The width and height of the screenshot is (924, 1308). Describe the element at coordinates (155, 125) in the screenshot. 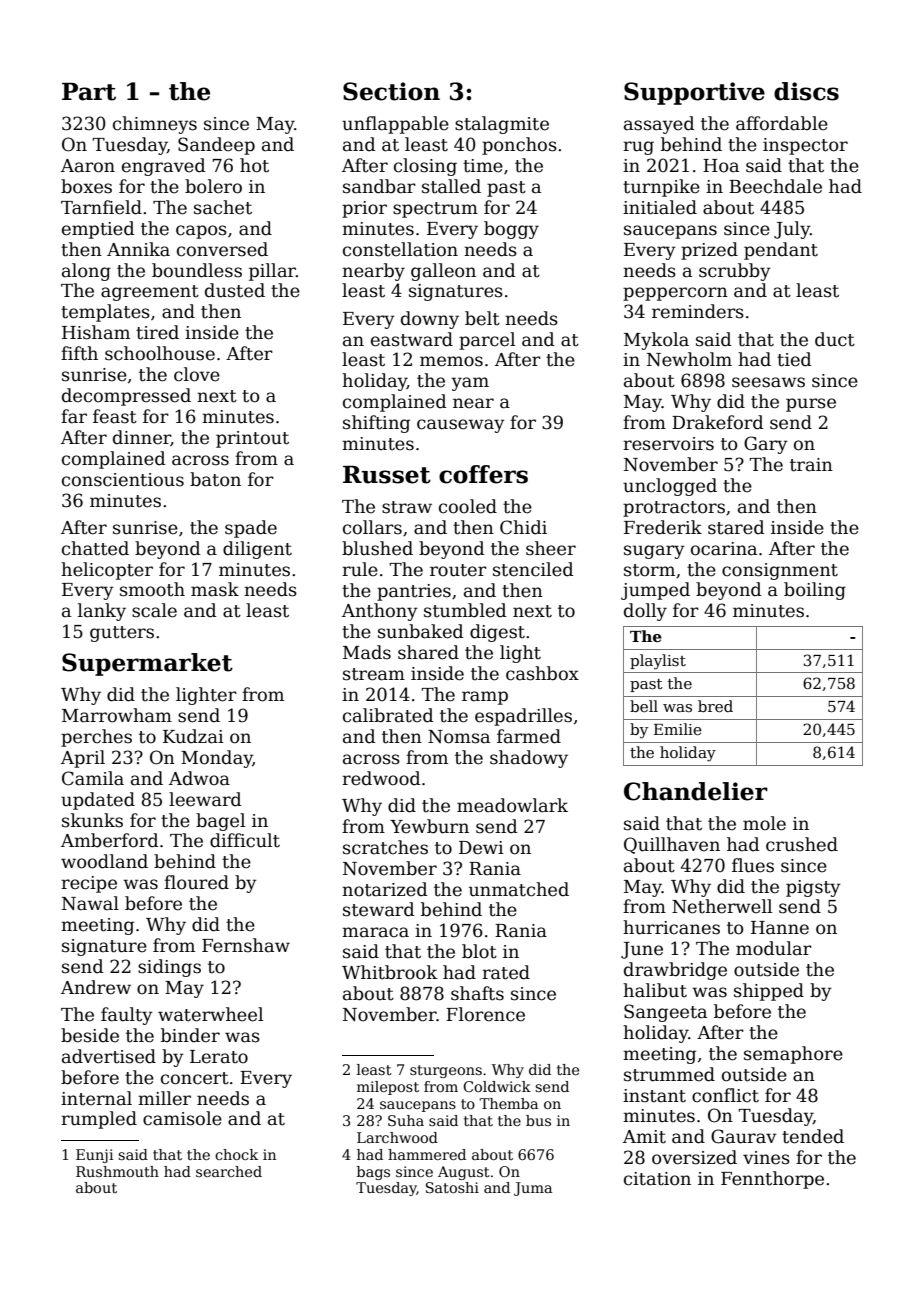

I see `chimneys` at that location.
